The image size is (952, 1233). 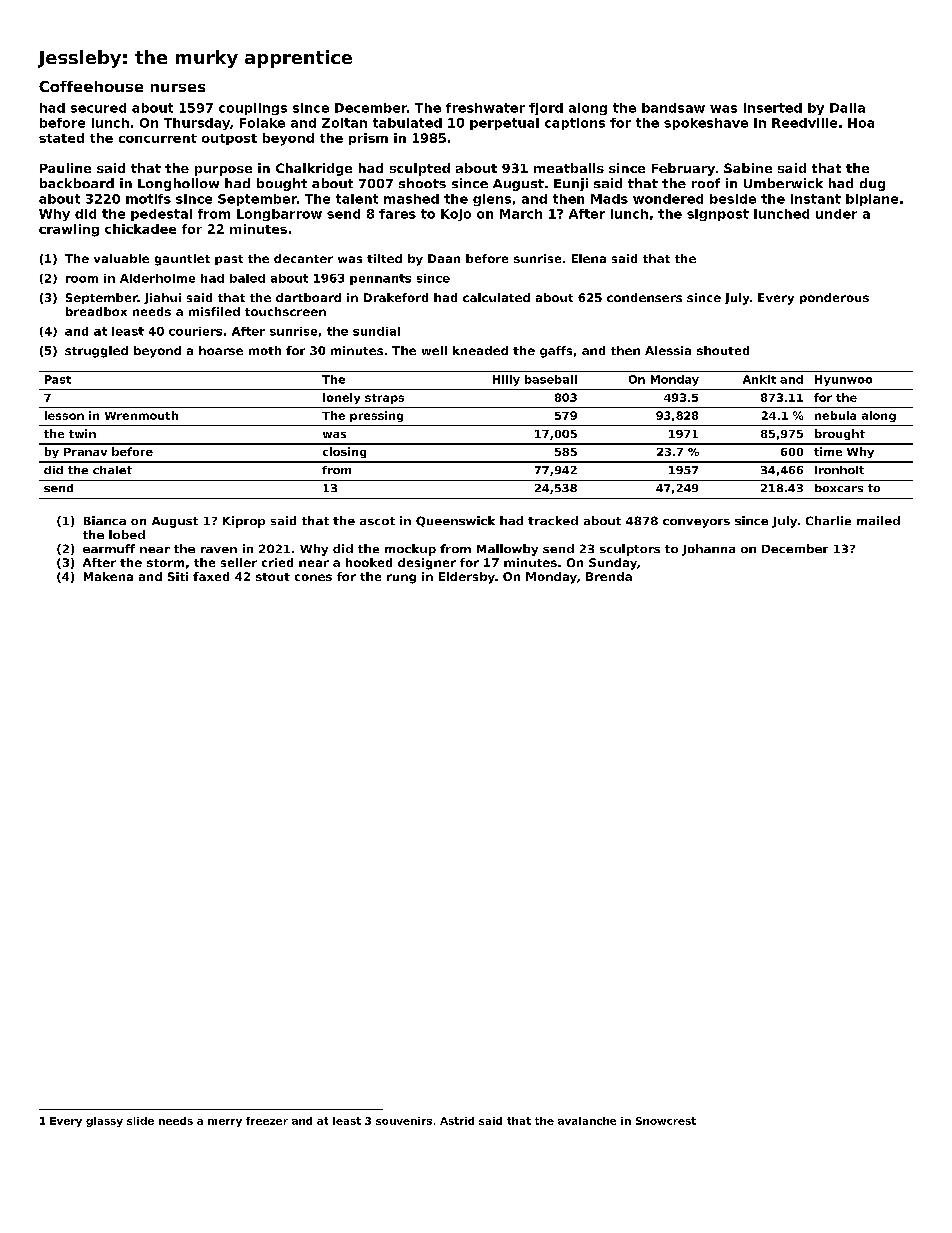 What do you see at coordinates (878, 520) in the screenshot?
I see `mailed` at bounding box center [878, 520].
